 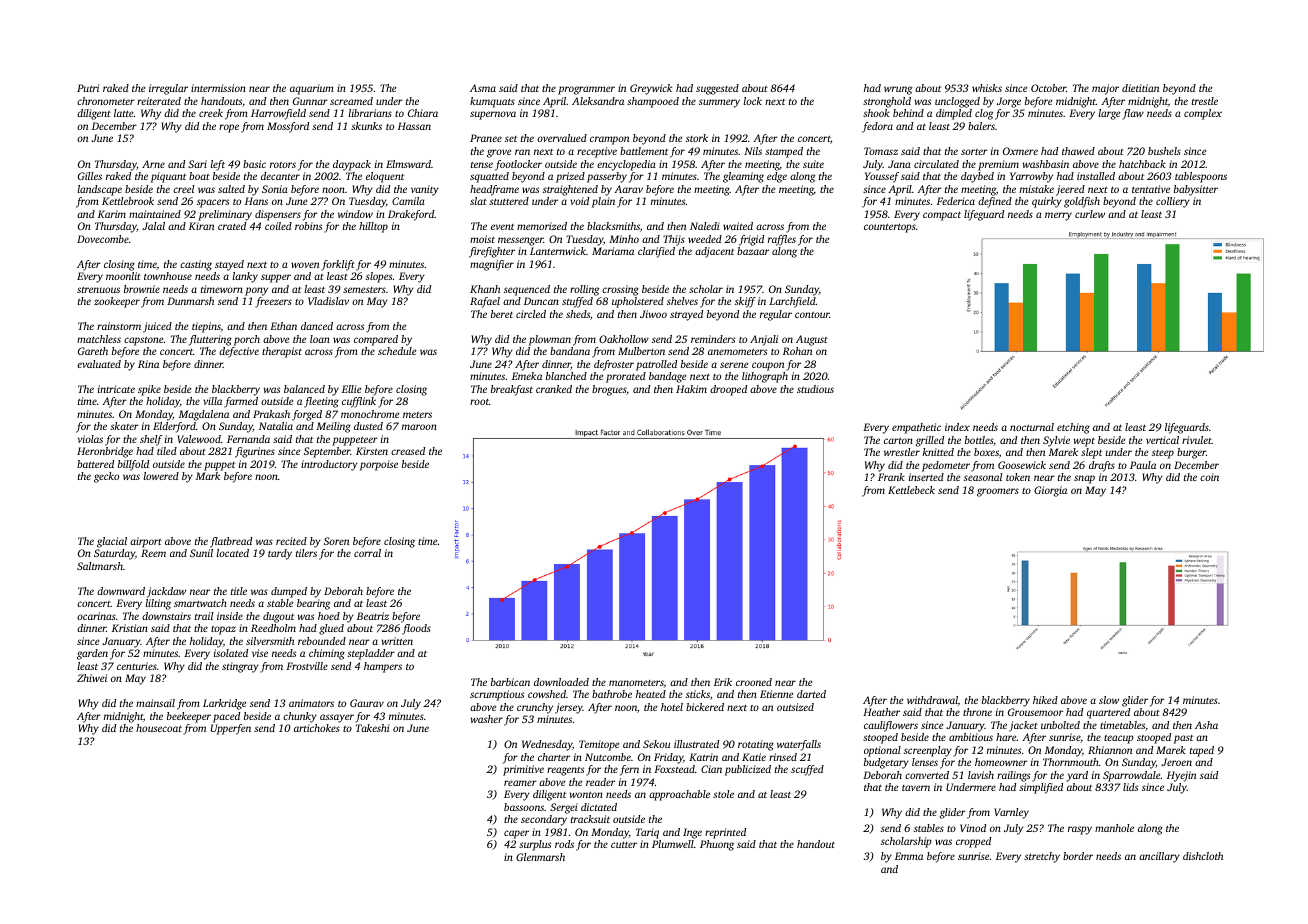 I want to click on Asma, so click(x=483, y=88).
